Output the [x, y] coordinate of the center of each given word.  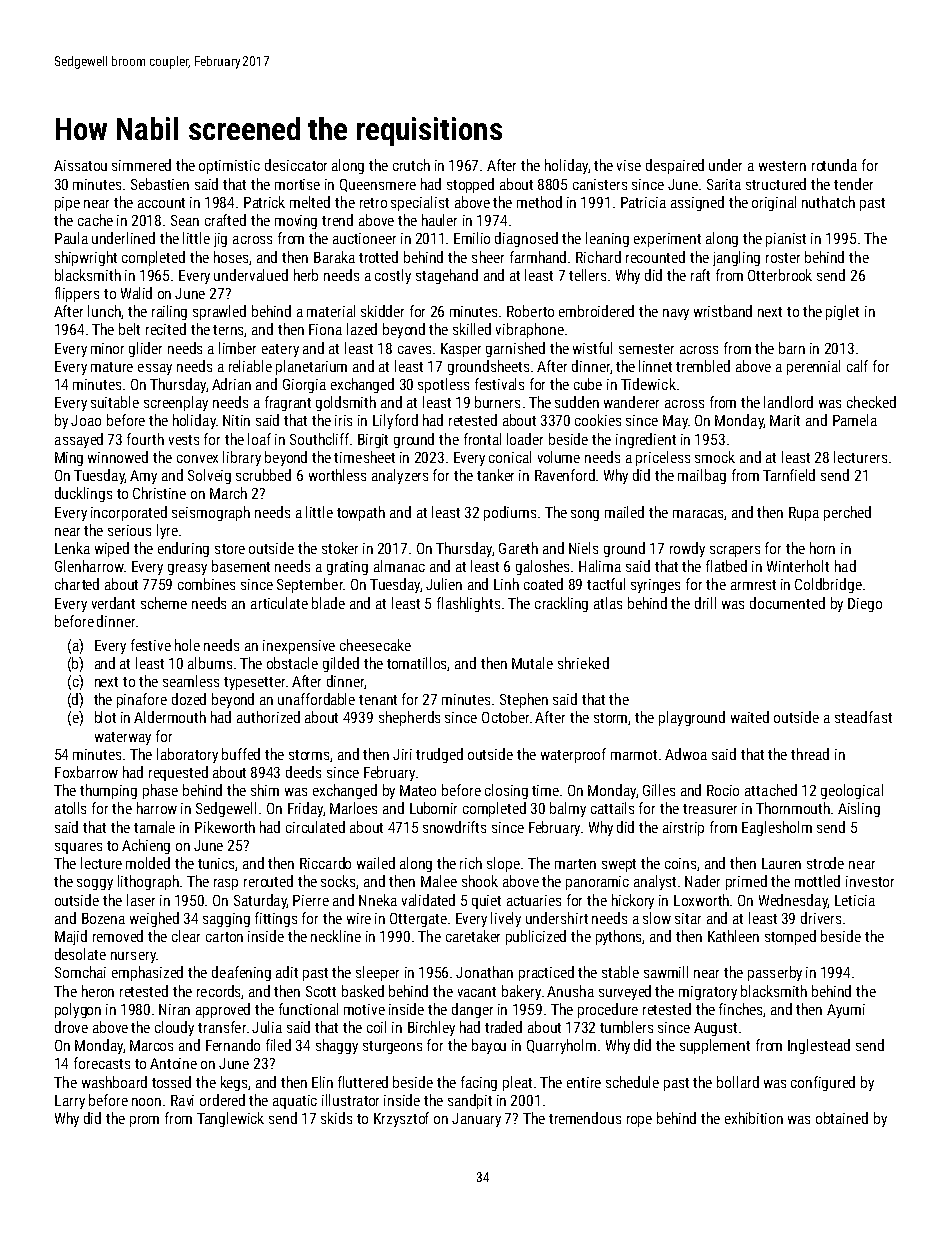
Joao [86, 420]
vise [629, 165]
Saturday [260, 901]
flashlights [468, 604]
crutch [411, 165]
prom [144, 1121]
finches [741, 1010]
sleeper [377, 973]
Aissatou [80, 165]
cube [588, 384]
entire [584, 1082]
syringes [655, 586]
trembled [703, 366]
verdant [113, 603]
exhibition [754, 1118]
